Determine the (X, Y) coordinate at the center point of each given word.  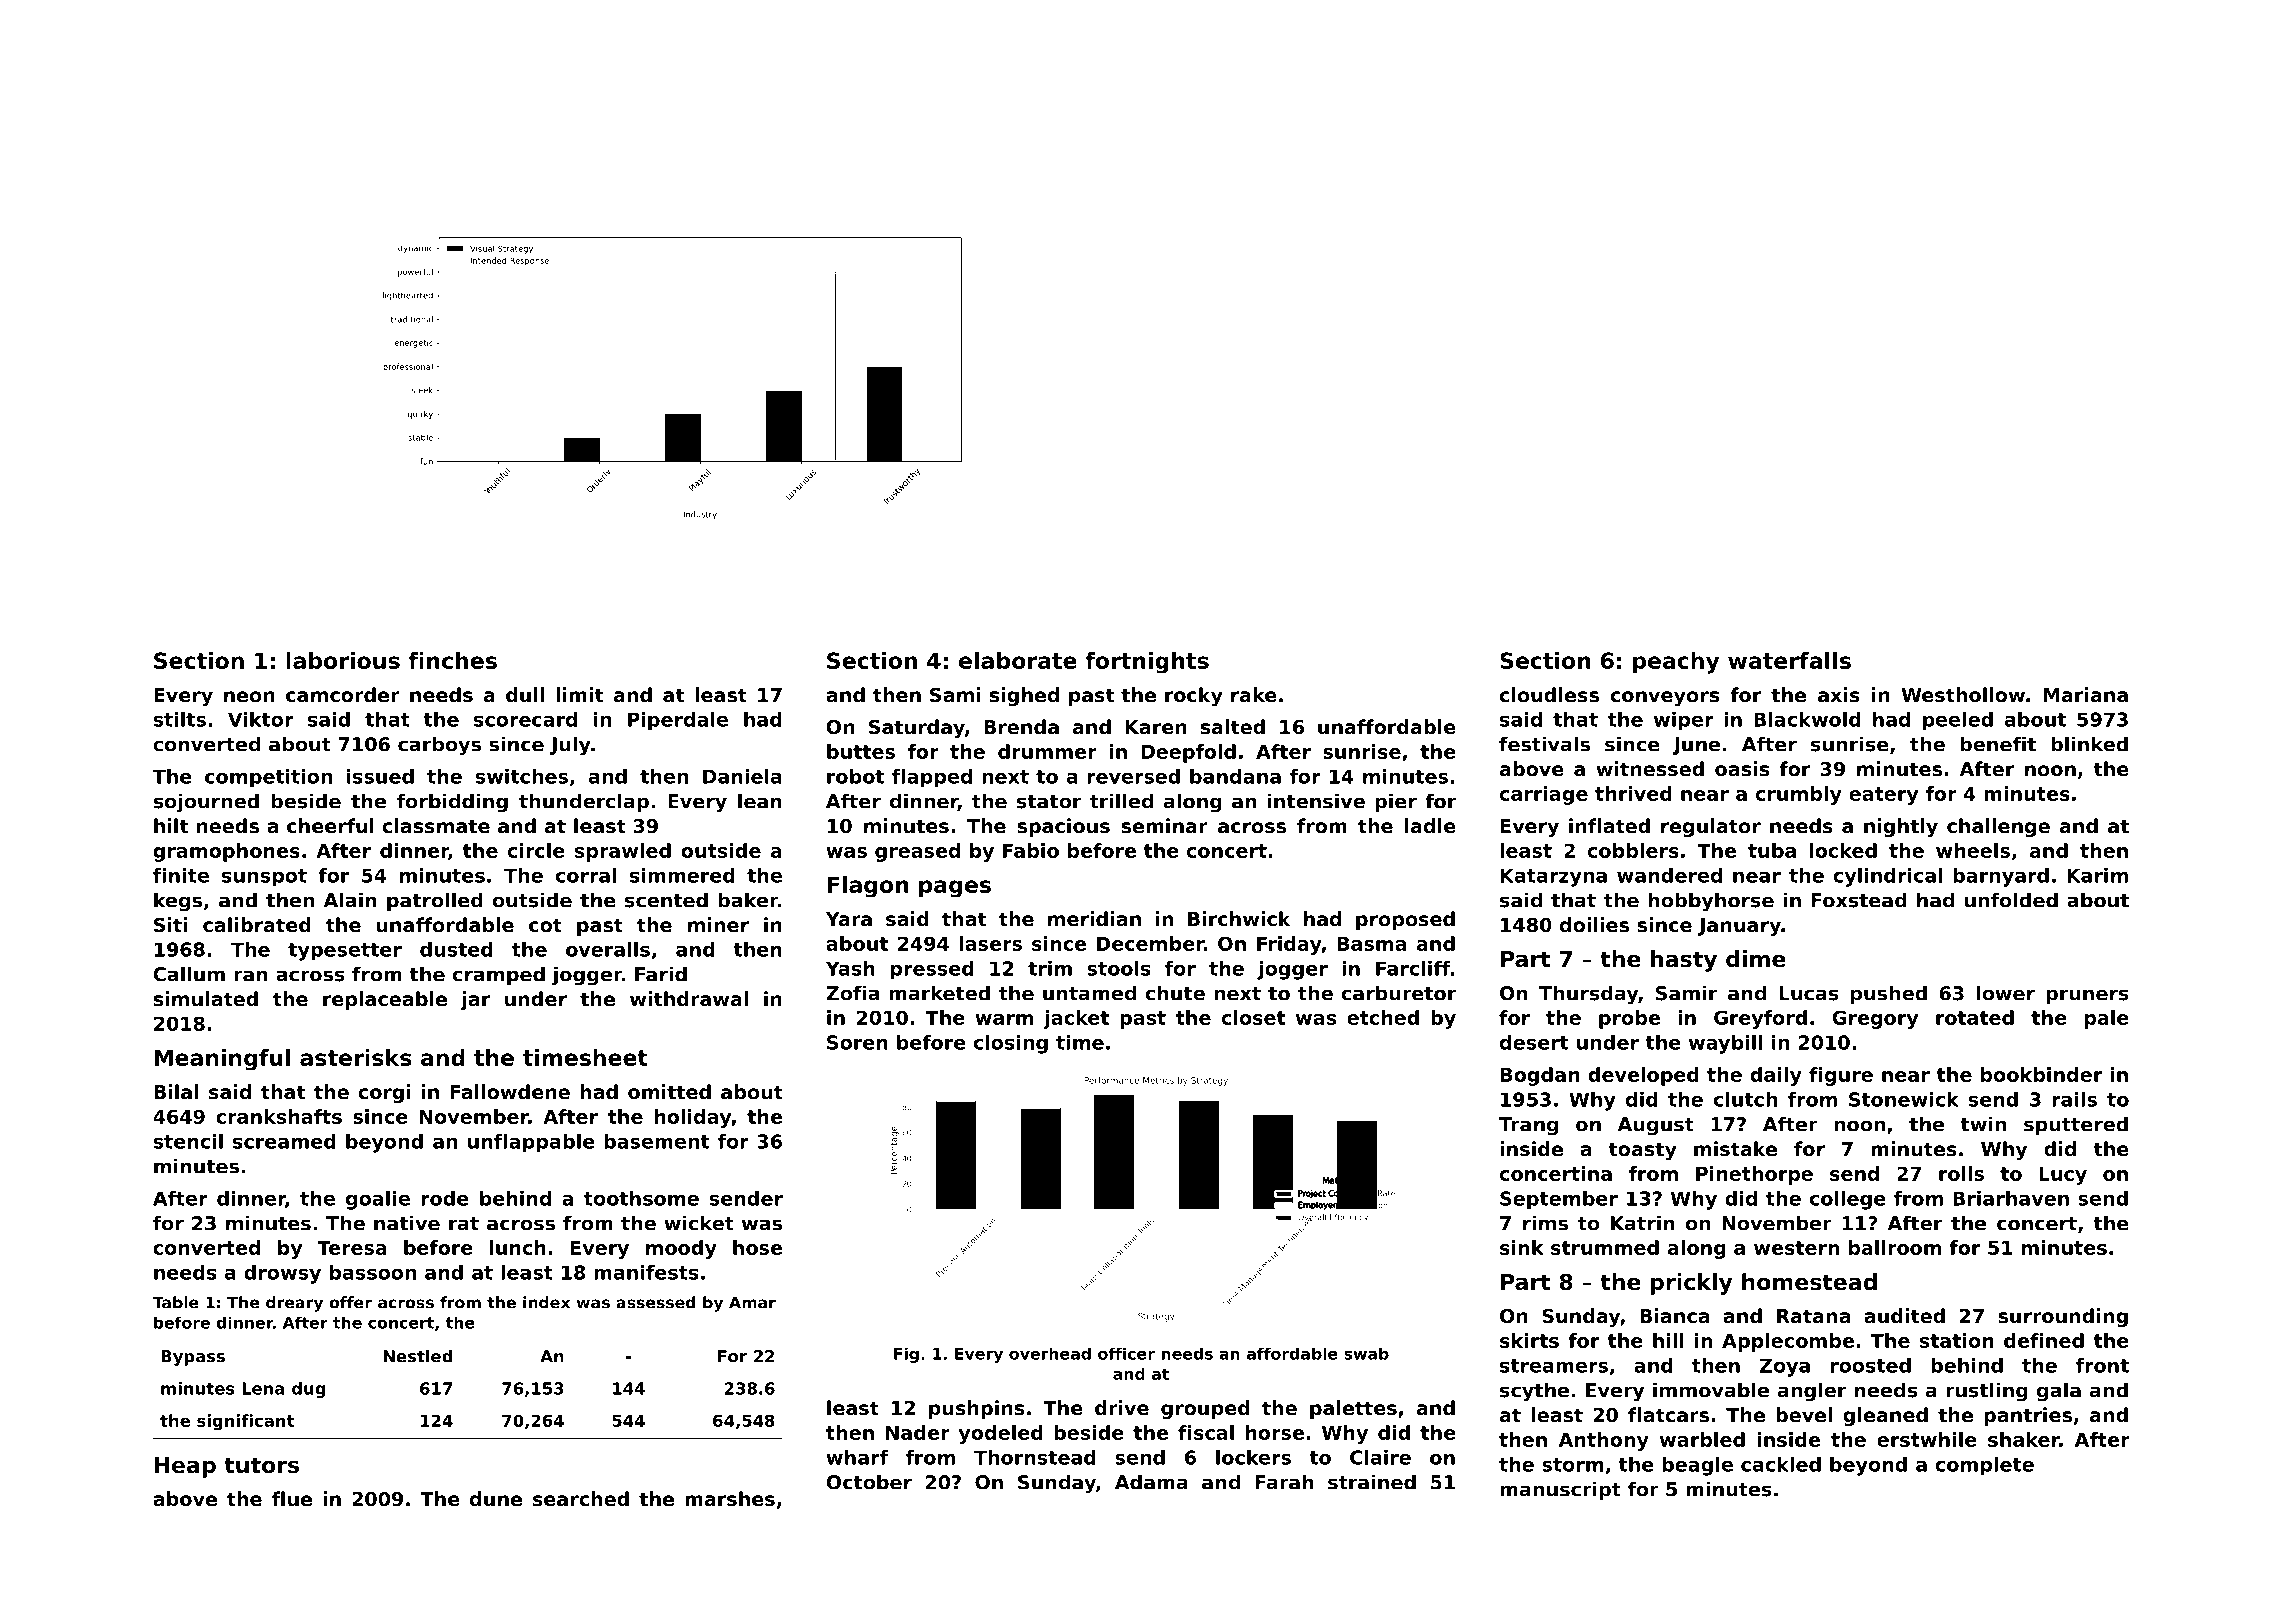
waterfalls (1789, 660)
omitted (669, 1091)
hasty (1684, 961)
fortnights (1147, 663)
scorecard (525, 719)
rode (445, 1198)
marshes (730, 1498)
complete (1984, 1466)
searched (581, 1499)
